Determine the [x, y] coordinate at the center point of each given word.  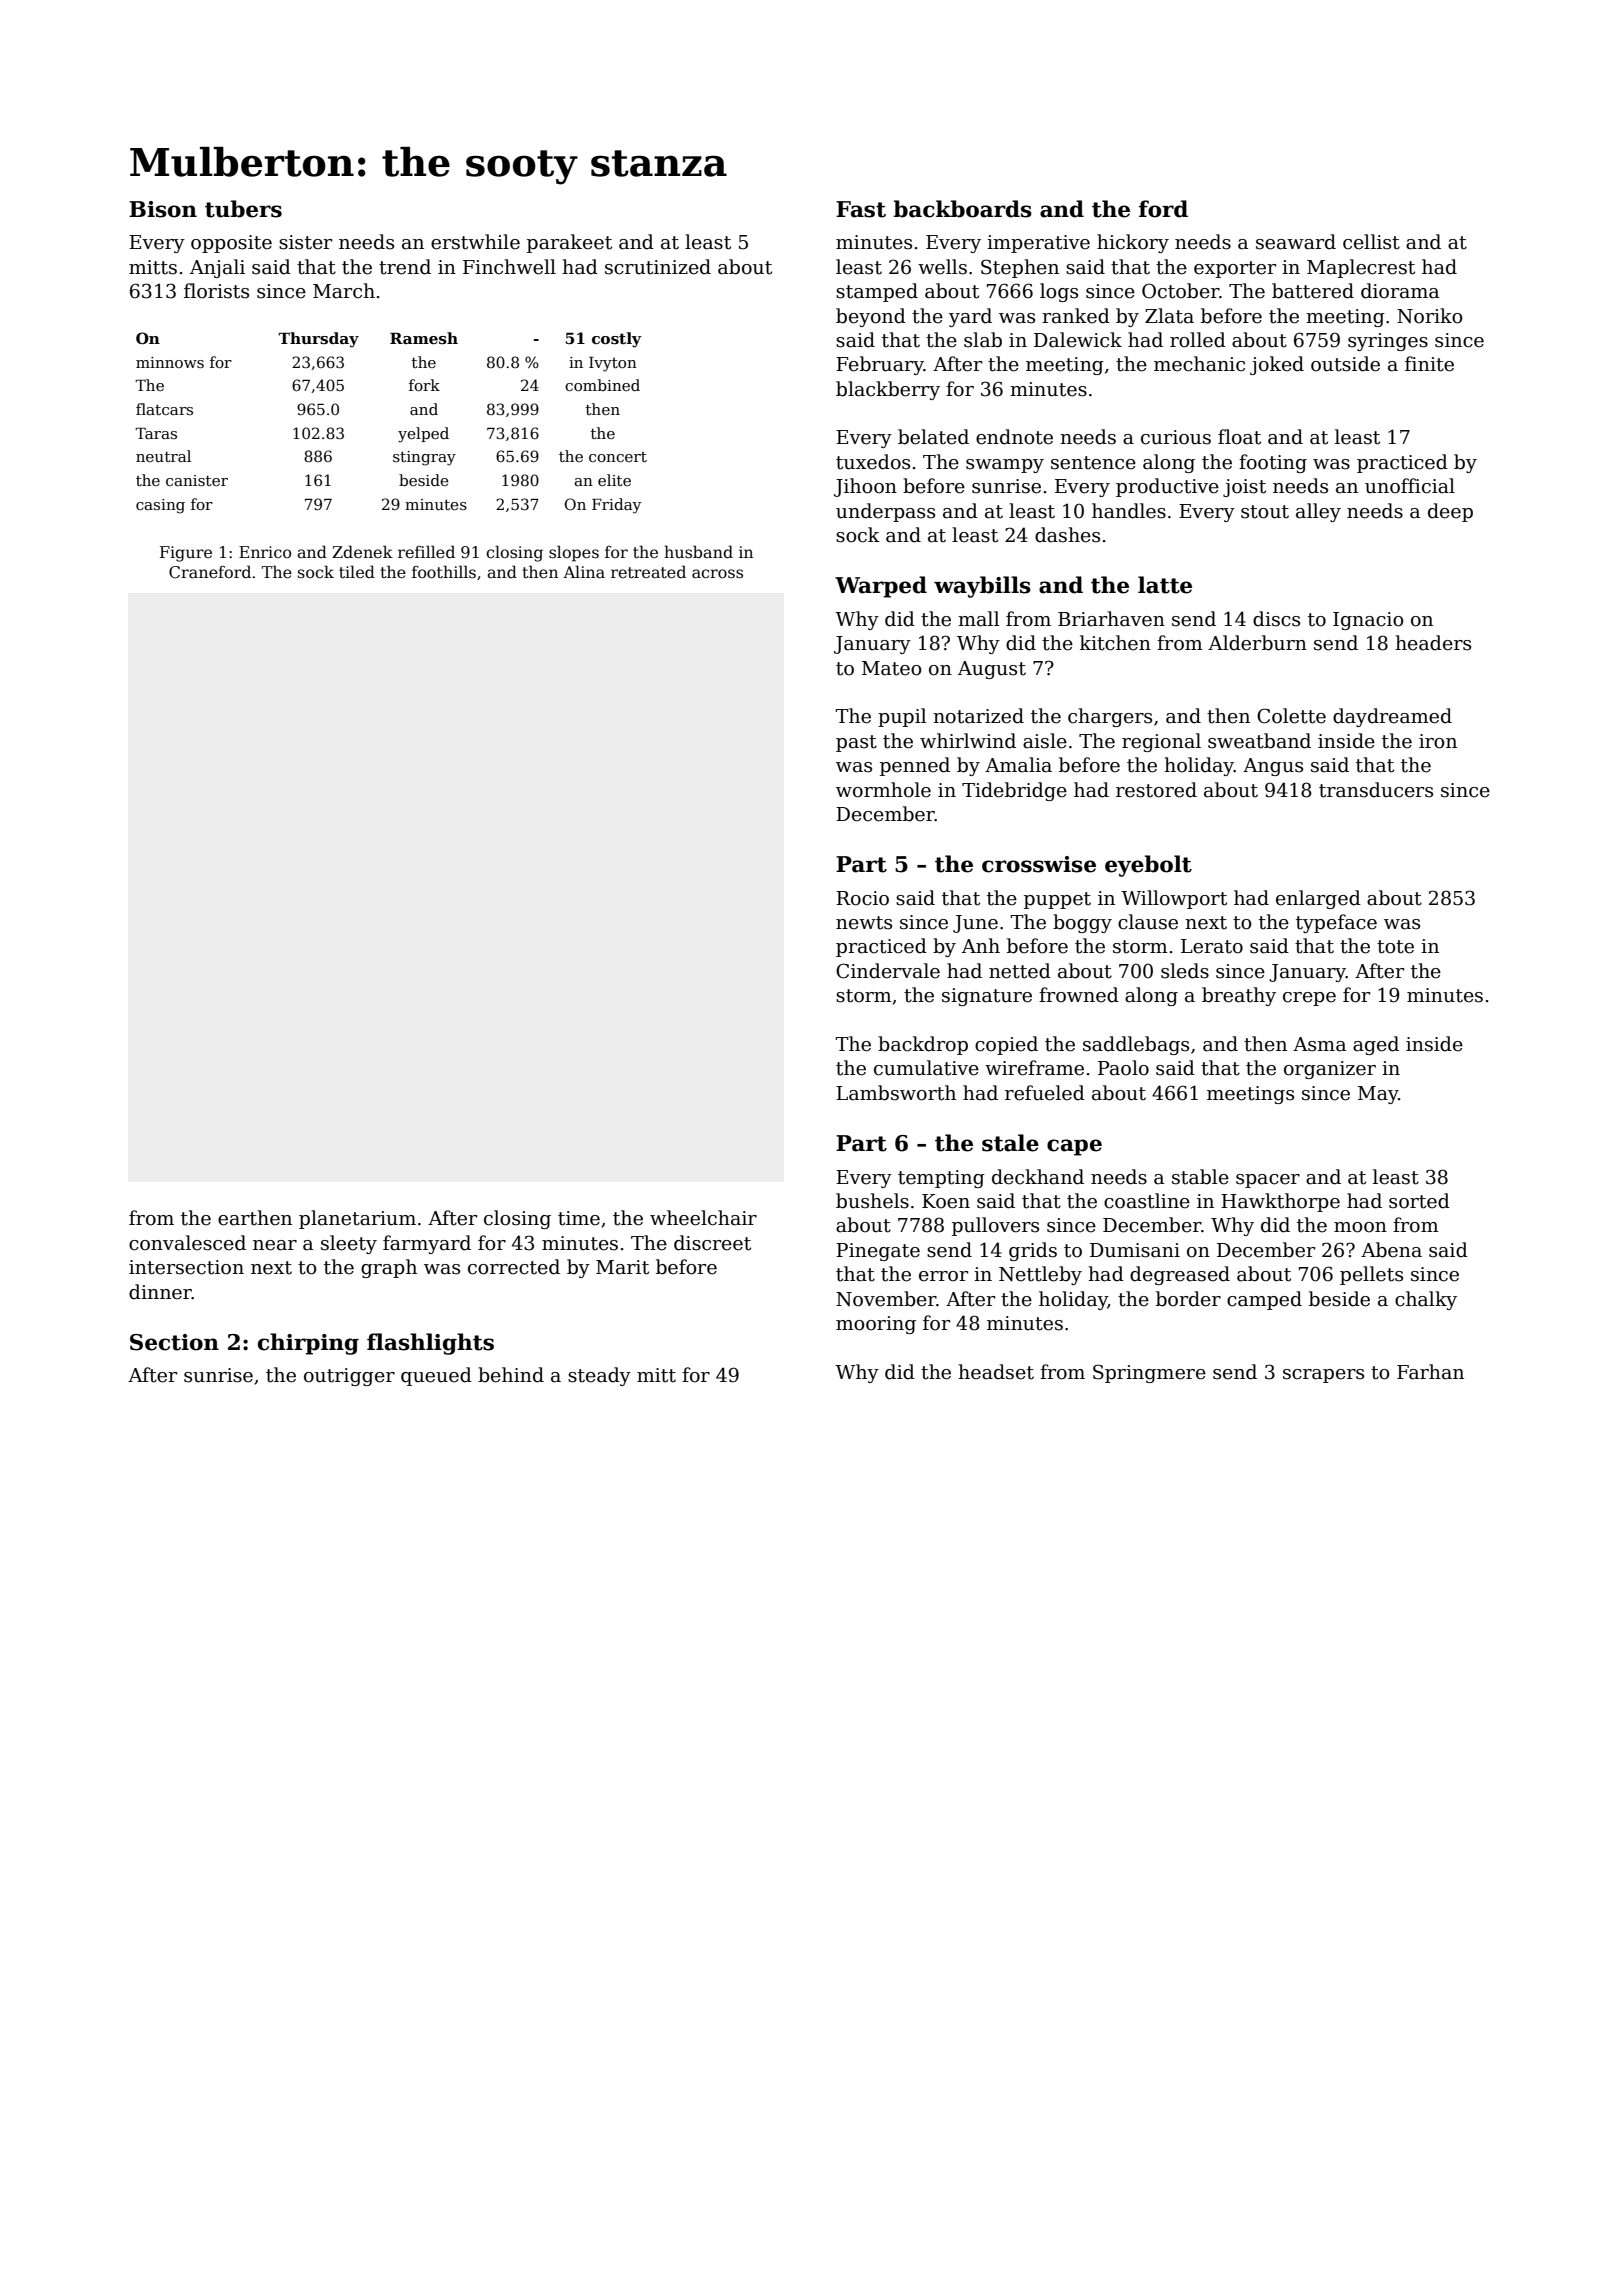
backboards [962, 209]
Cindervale [888, 971]
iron [1438, 741]
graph [389, 1268]
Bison [163, 209]
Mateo [892, 668]
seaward [1296, 242]
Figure [186, 554]
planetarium [357, 1219]
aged [1376, 1045]
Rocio [862, 898]
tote [1395, 947]
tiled [357, 571]
